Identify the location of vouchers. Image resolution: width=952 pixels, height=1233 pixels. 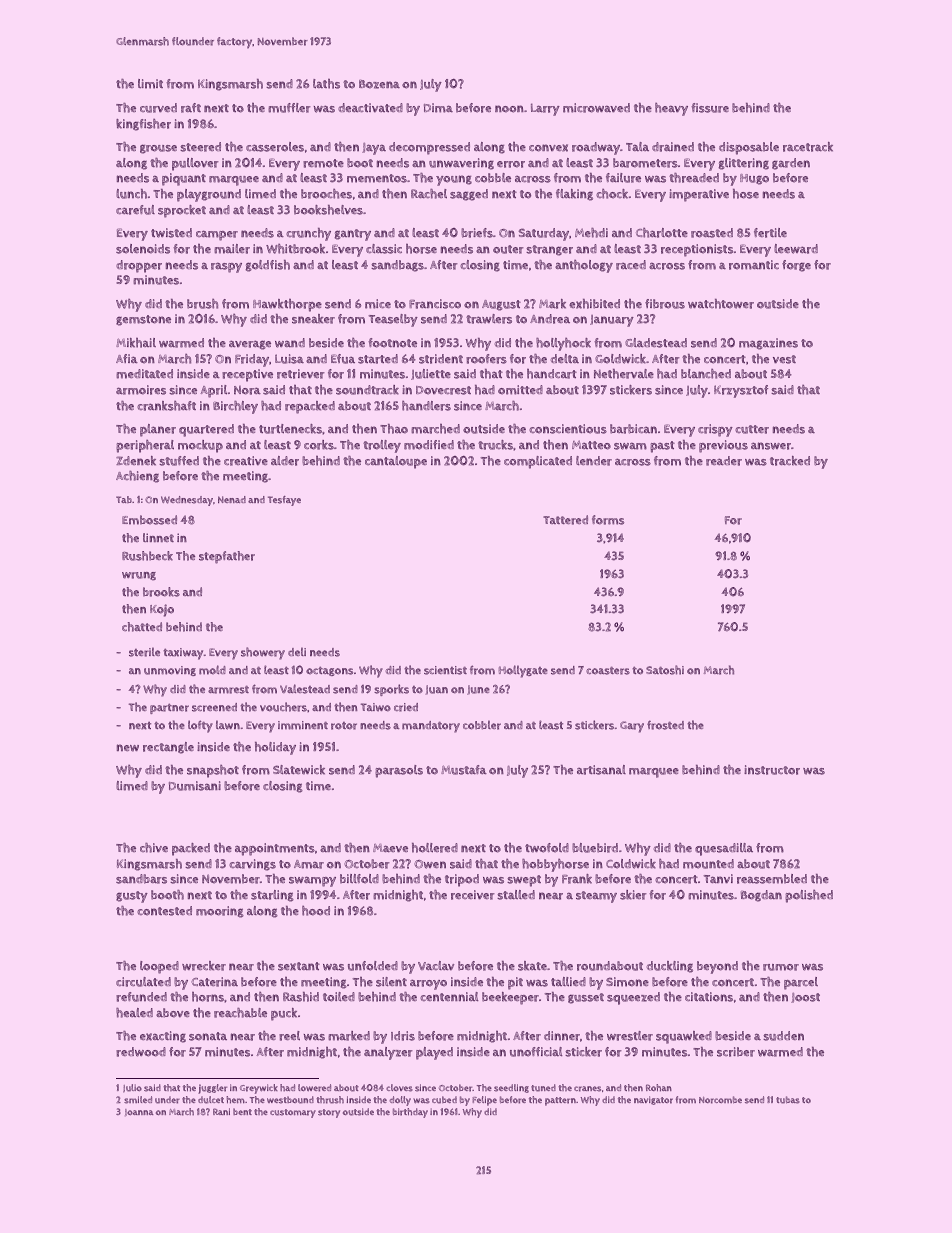
(283, 707).
